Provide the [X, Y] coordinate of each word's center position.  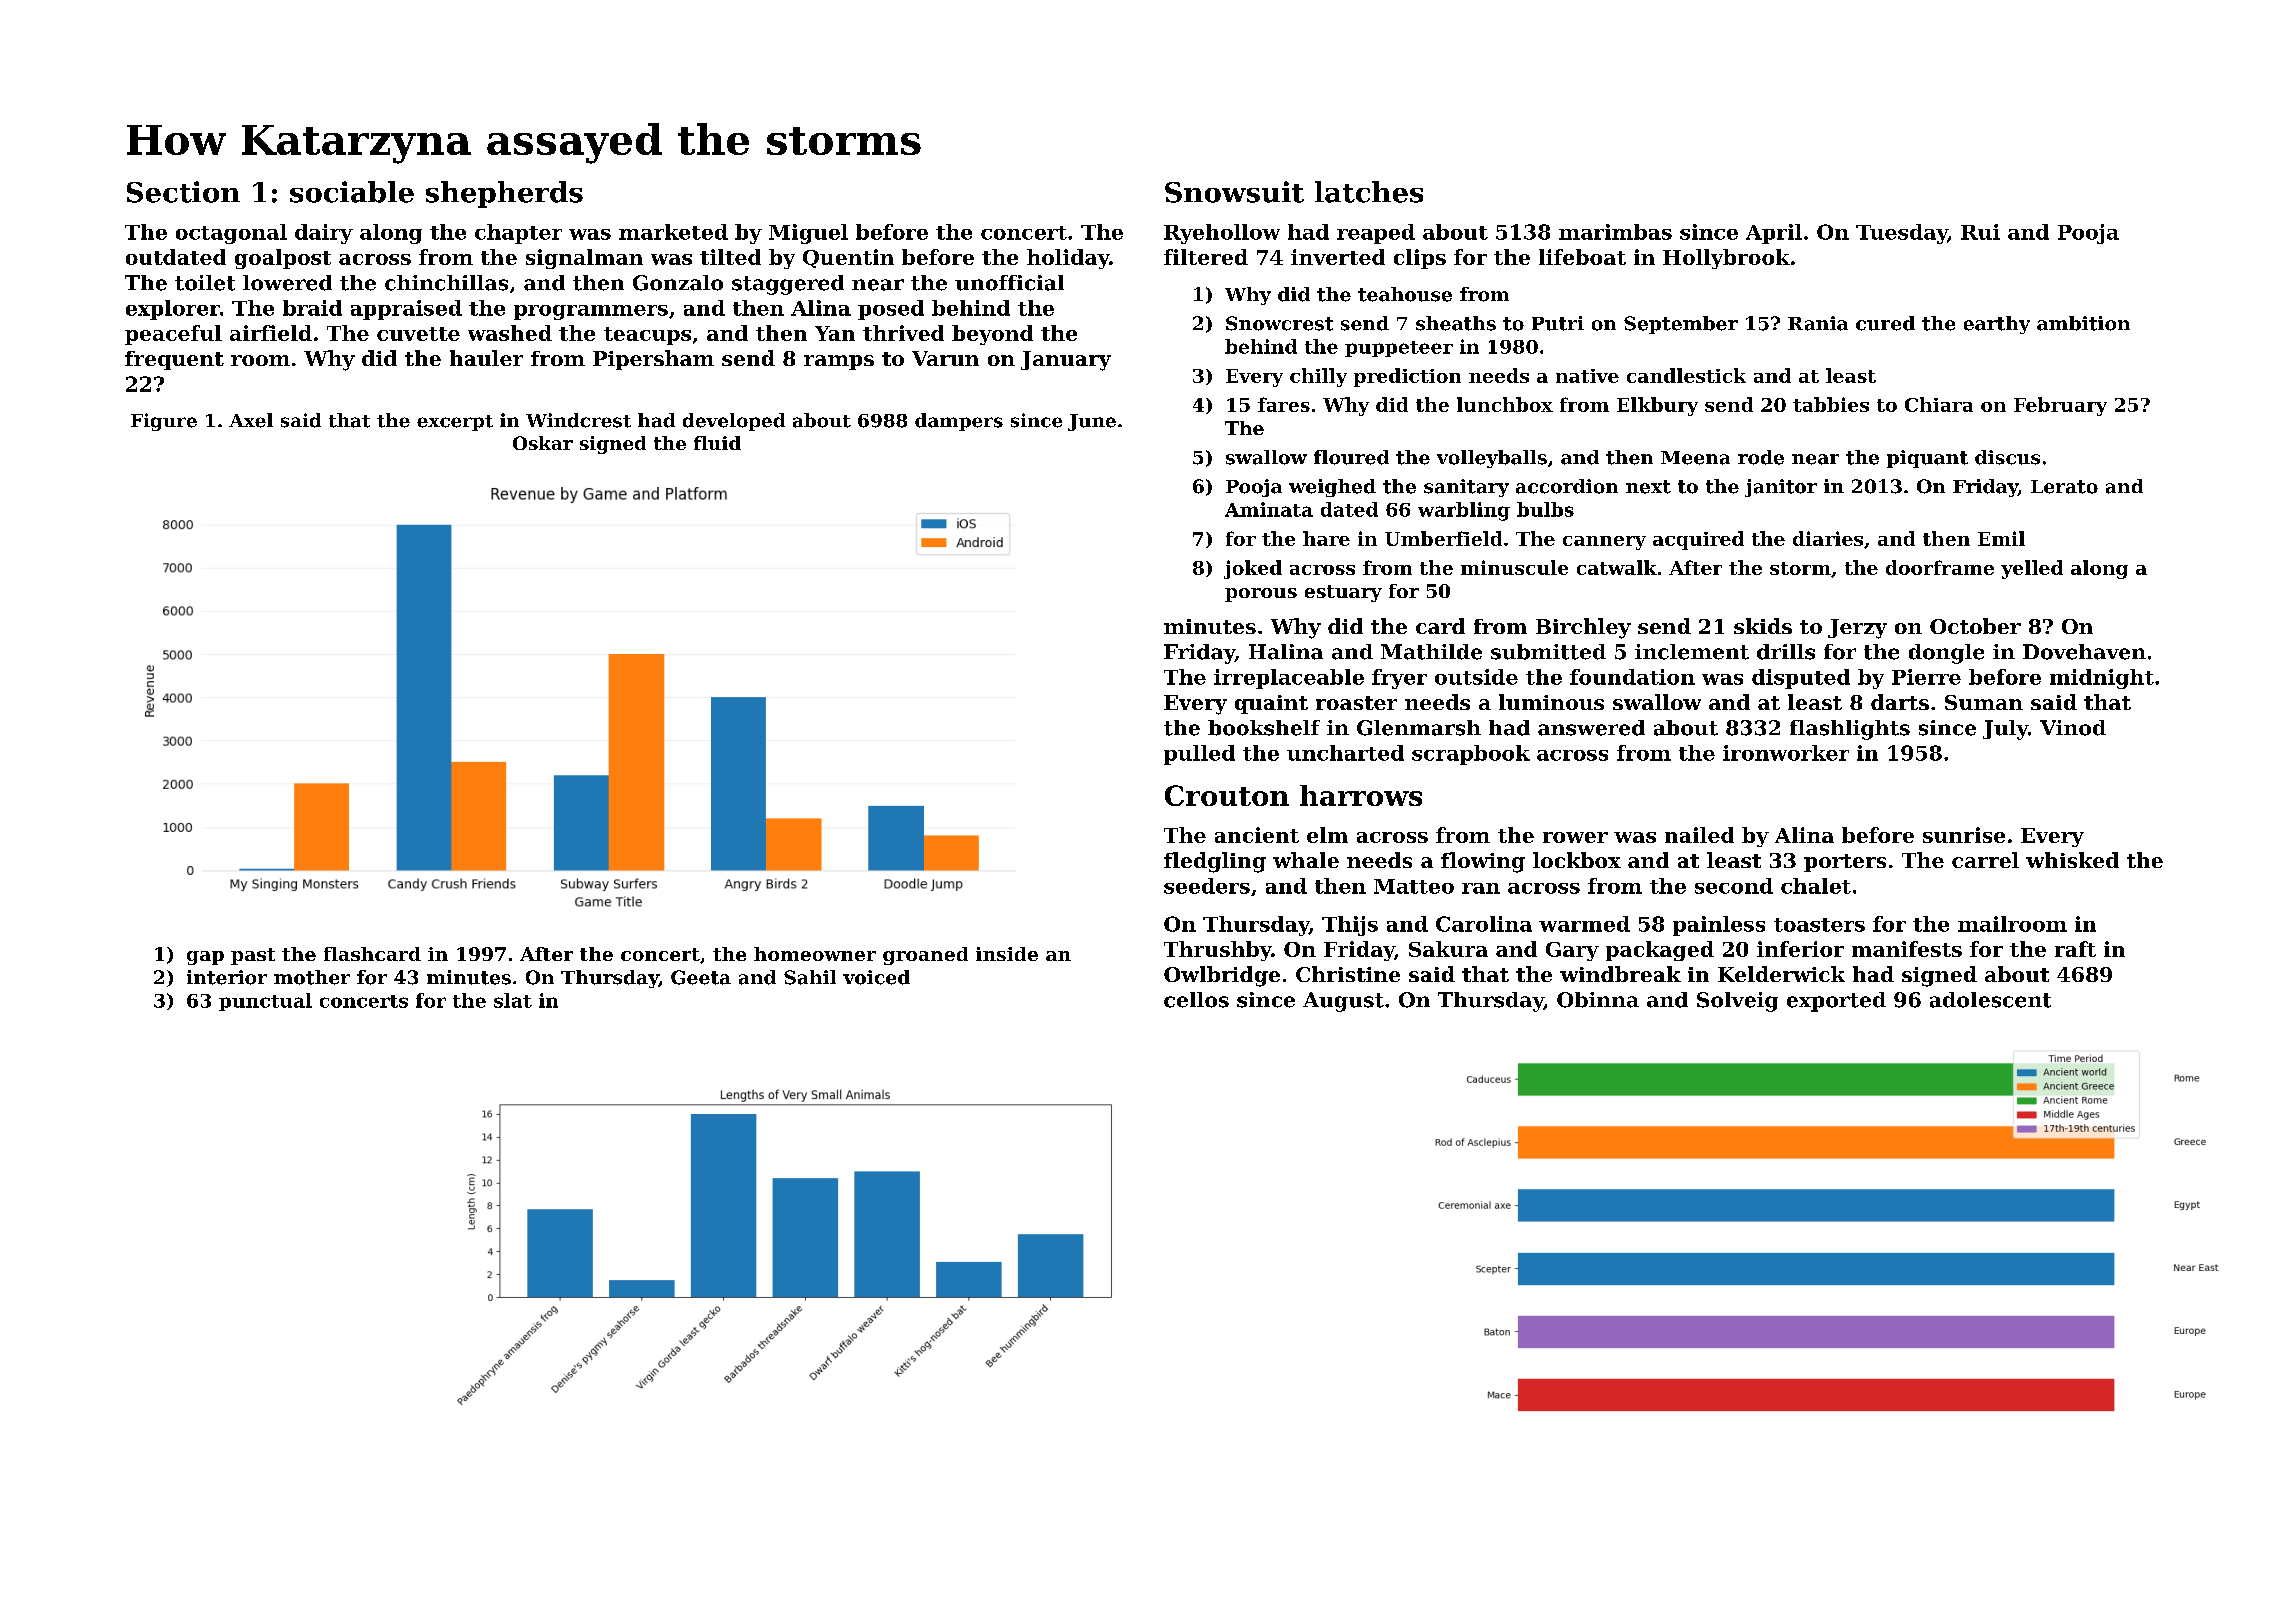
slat [513, 1000]
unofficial [1009, 283]
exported [1836, 1002]
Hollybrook [1726, 259]
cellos [1196, 1000]
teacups [647, 336]
